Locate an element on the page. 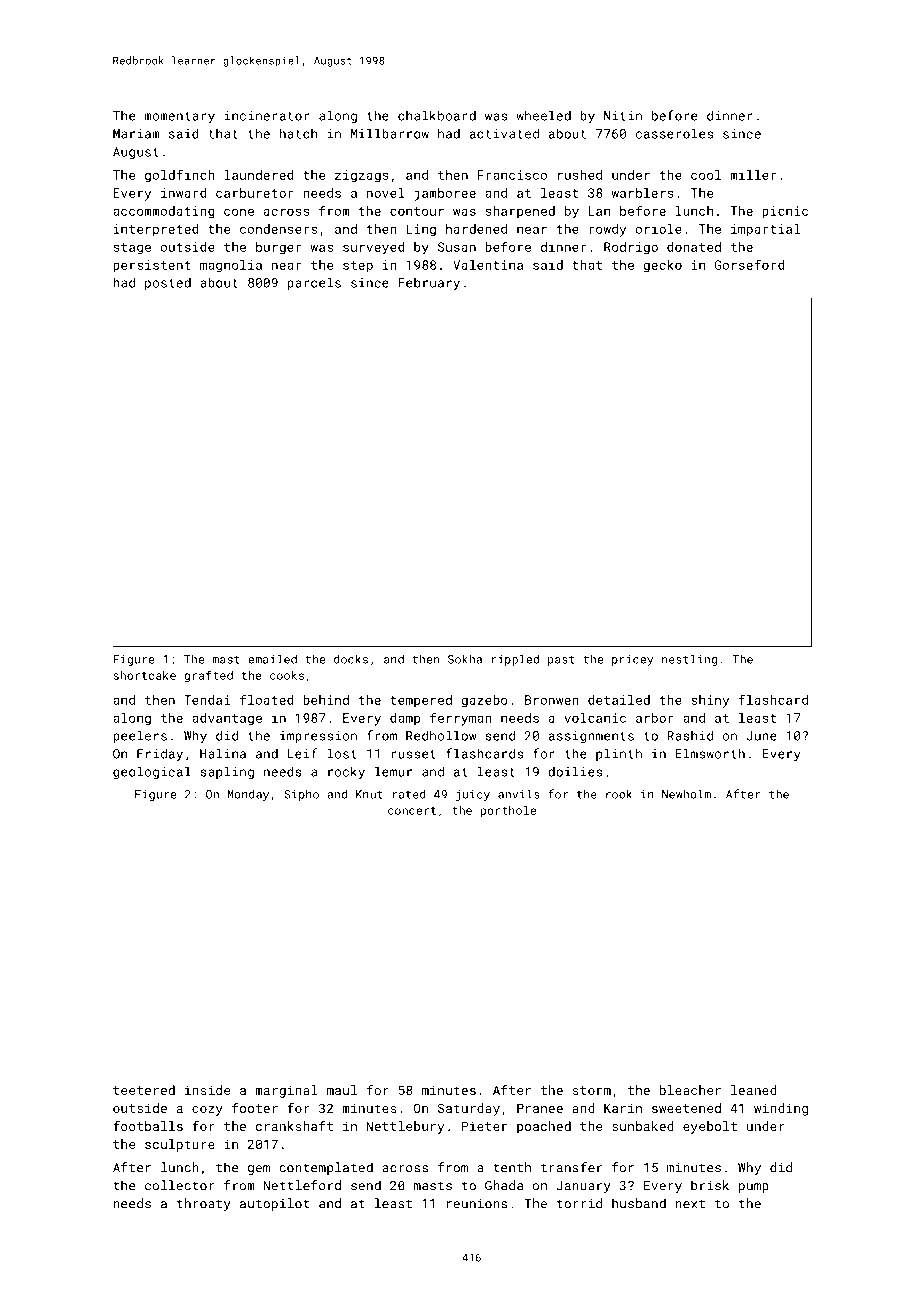 The image size is (924, 1308). bleacher is located at coordinates (690, 1090).
